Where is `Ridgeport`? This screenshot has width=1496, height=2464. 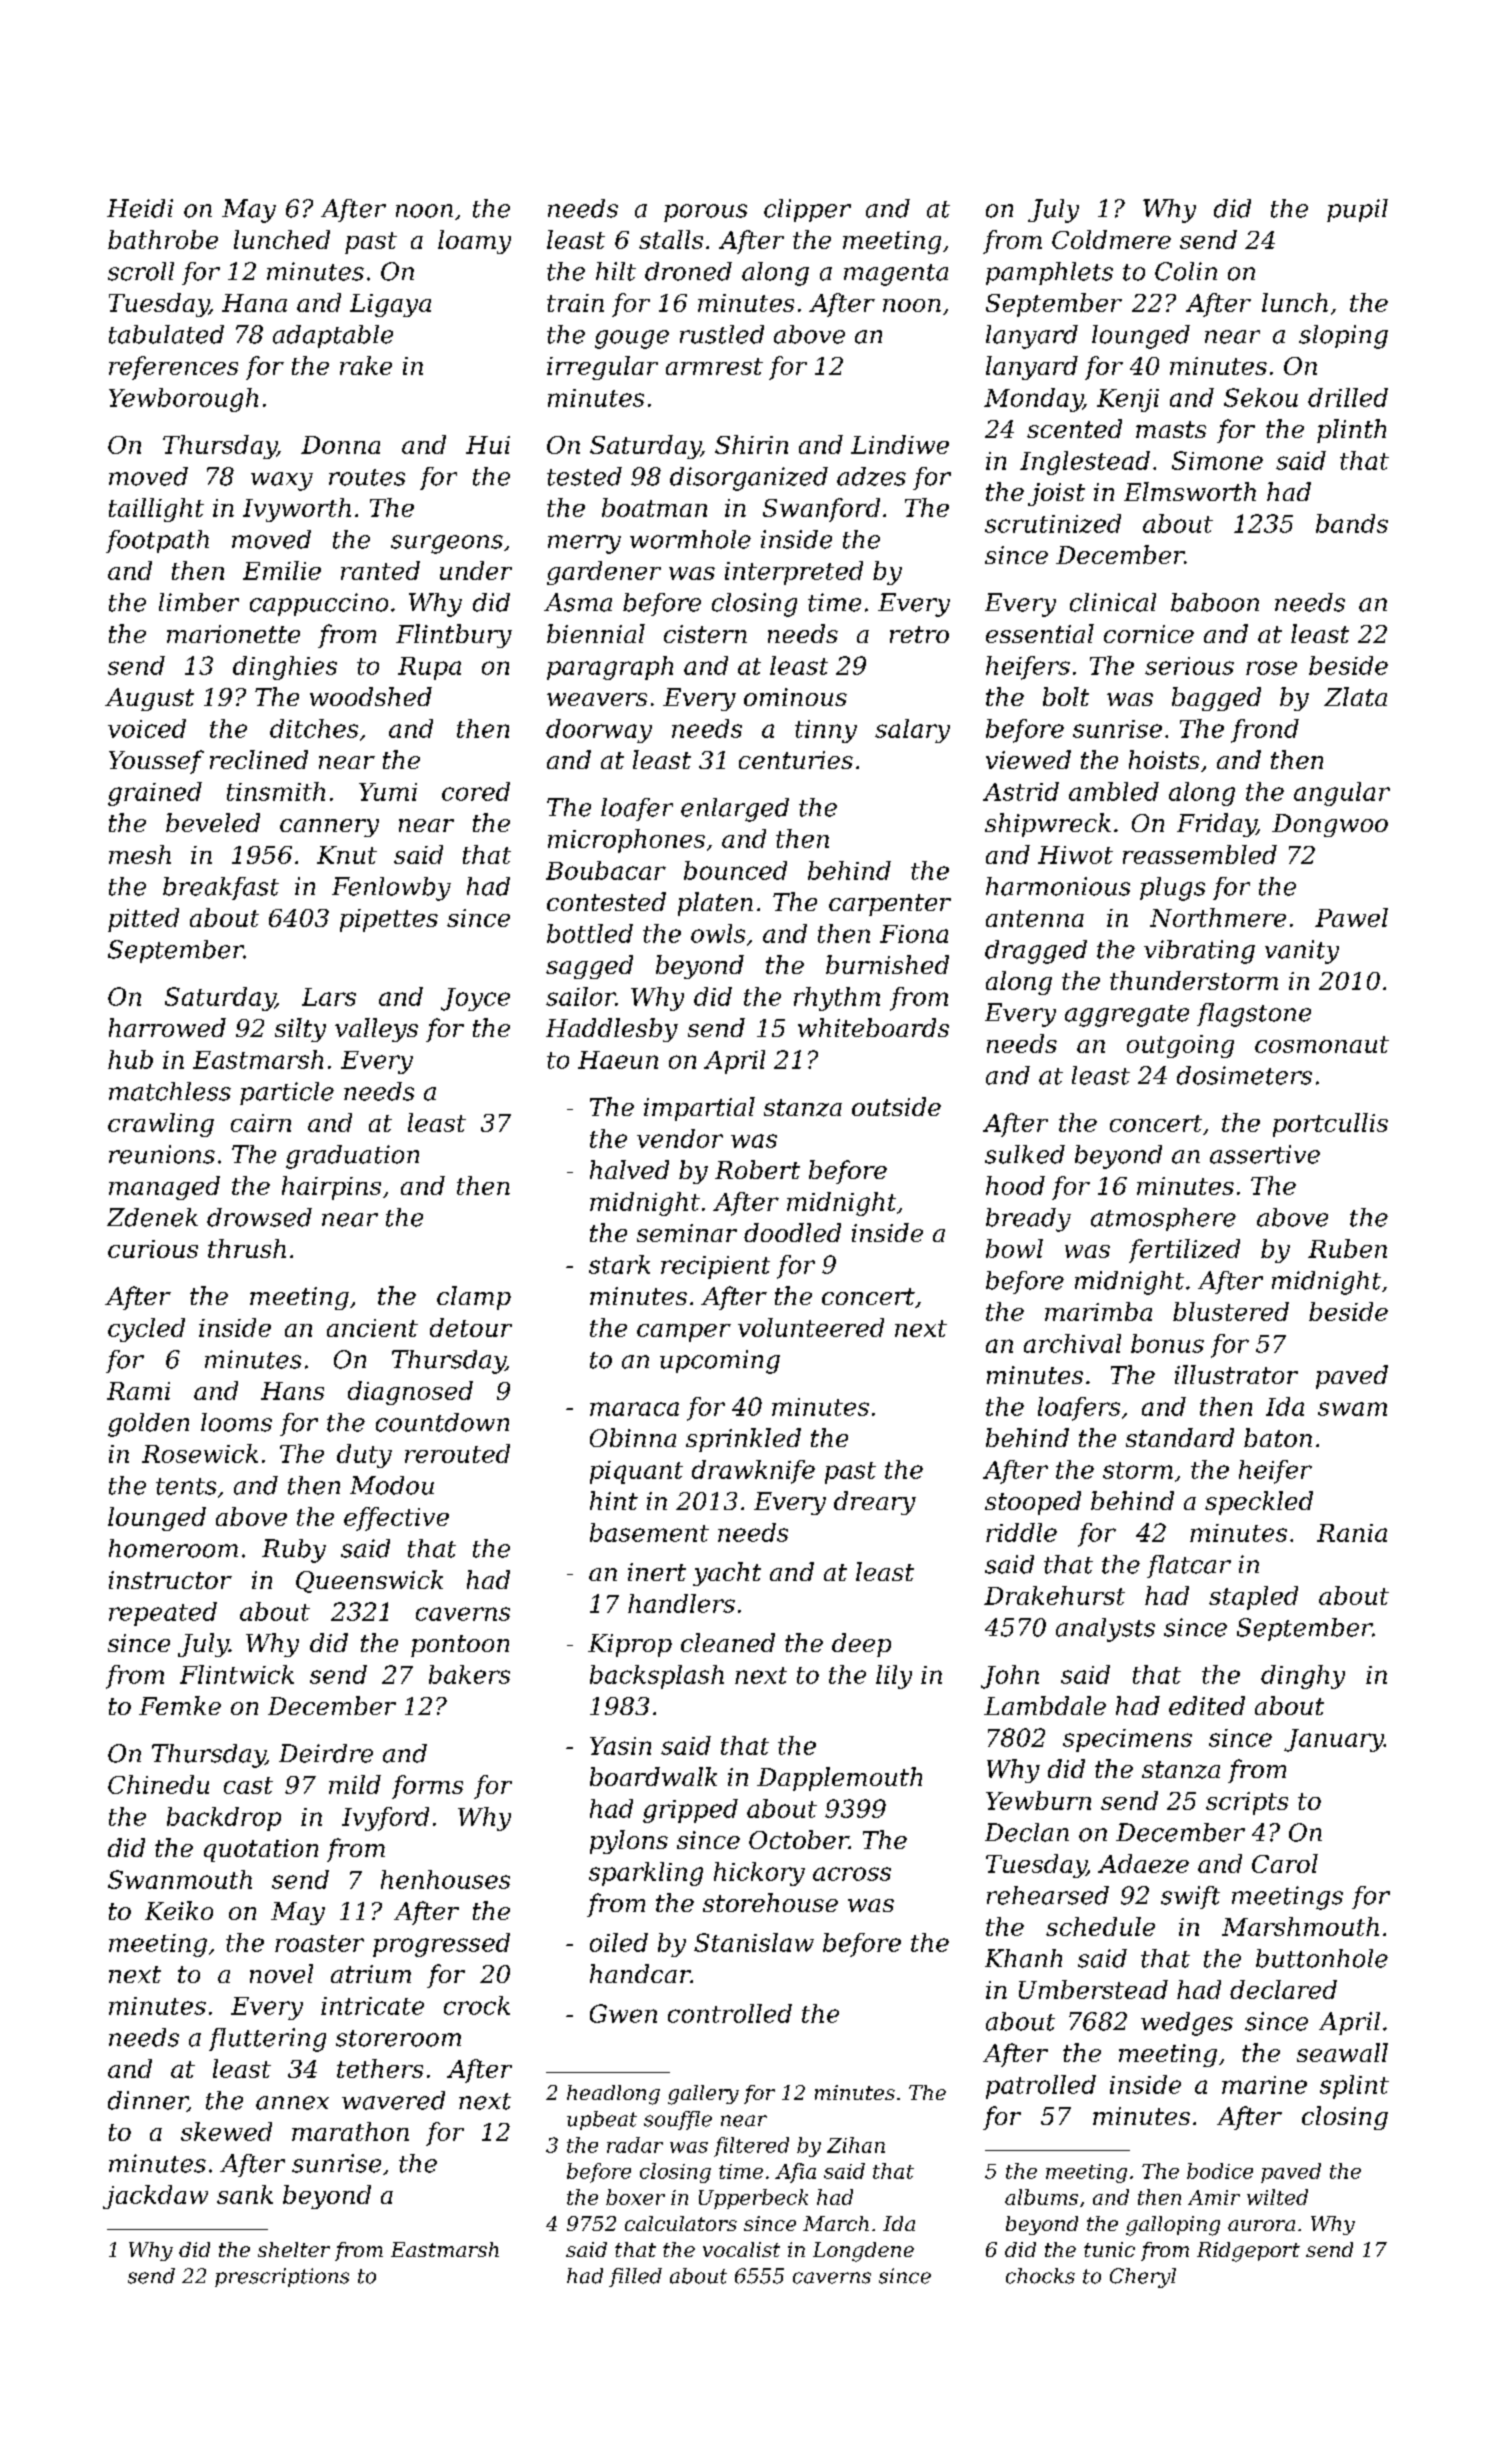
Ridgeport is located at coordinates (1248, 2252).
